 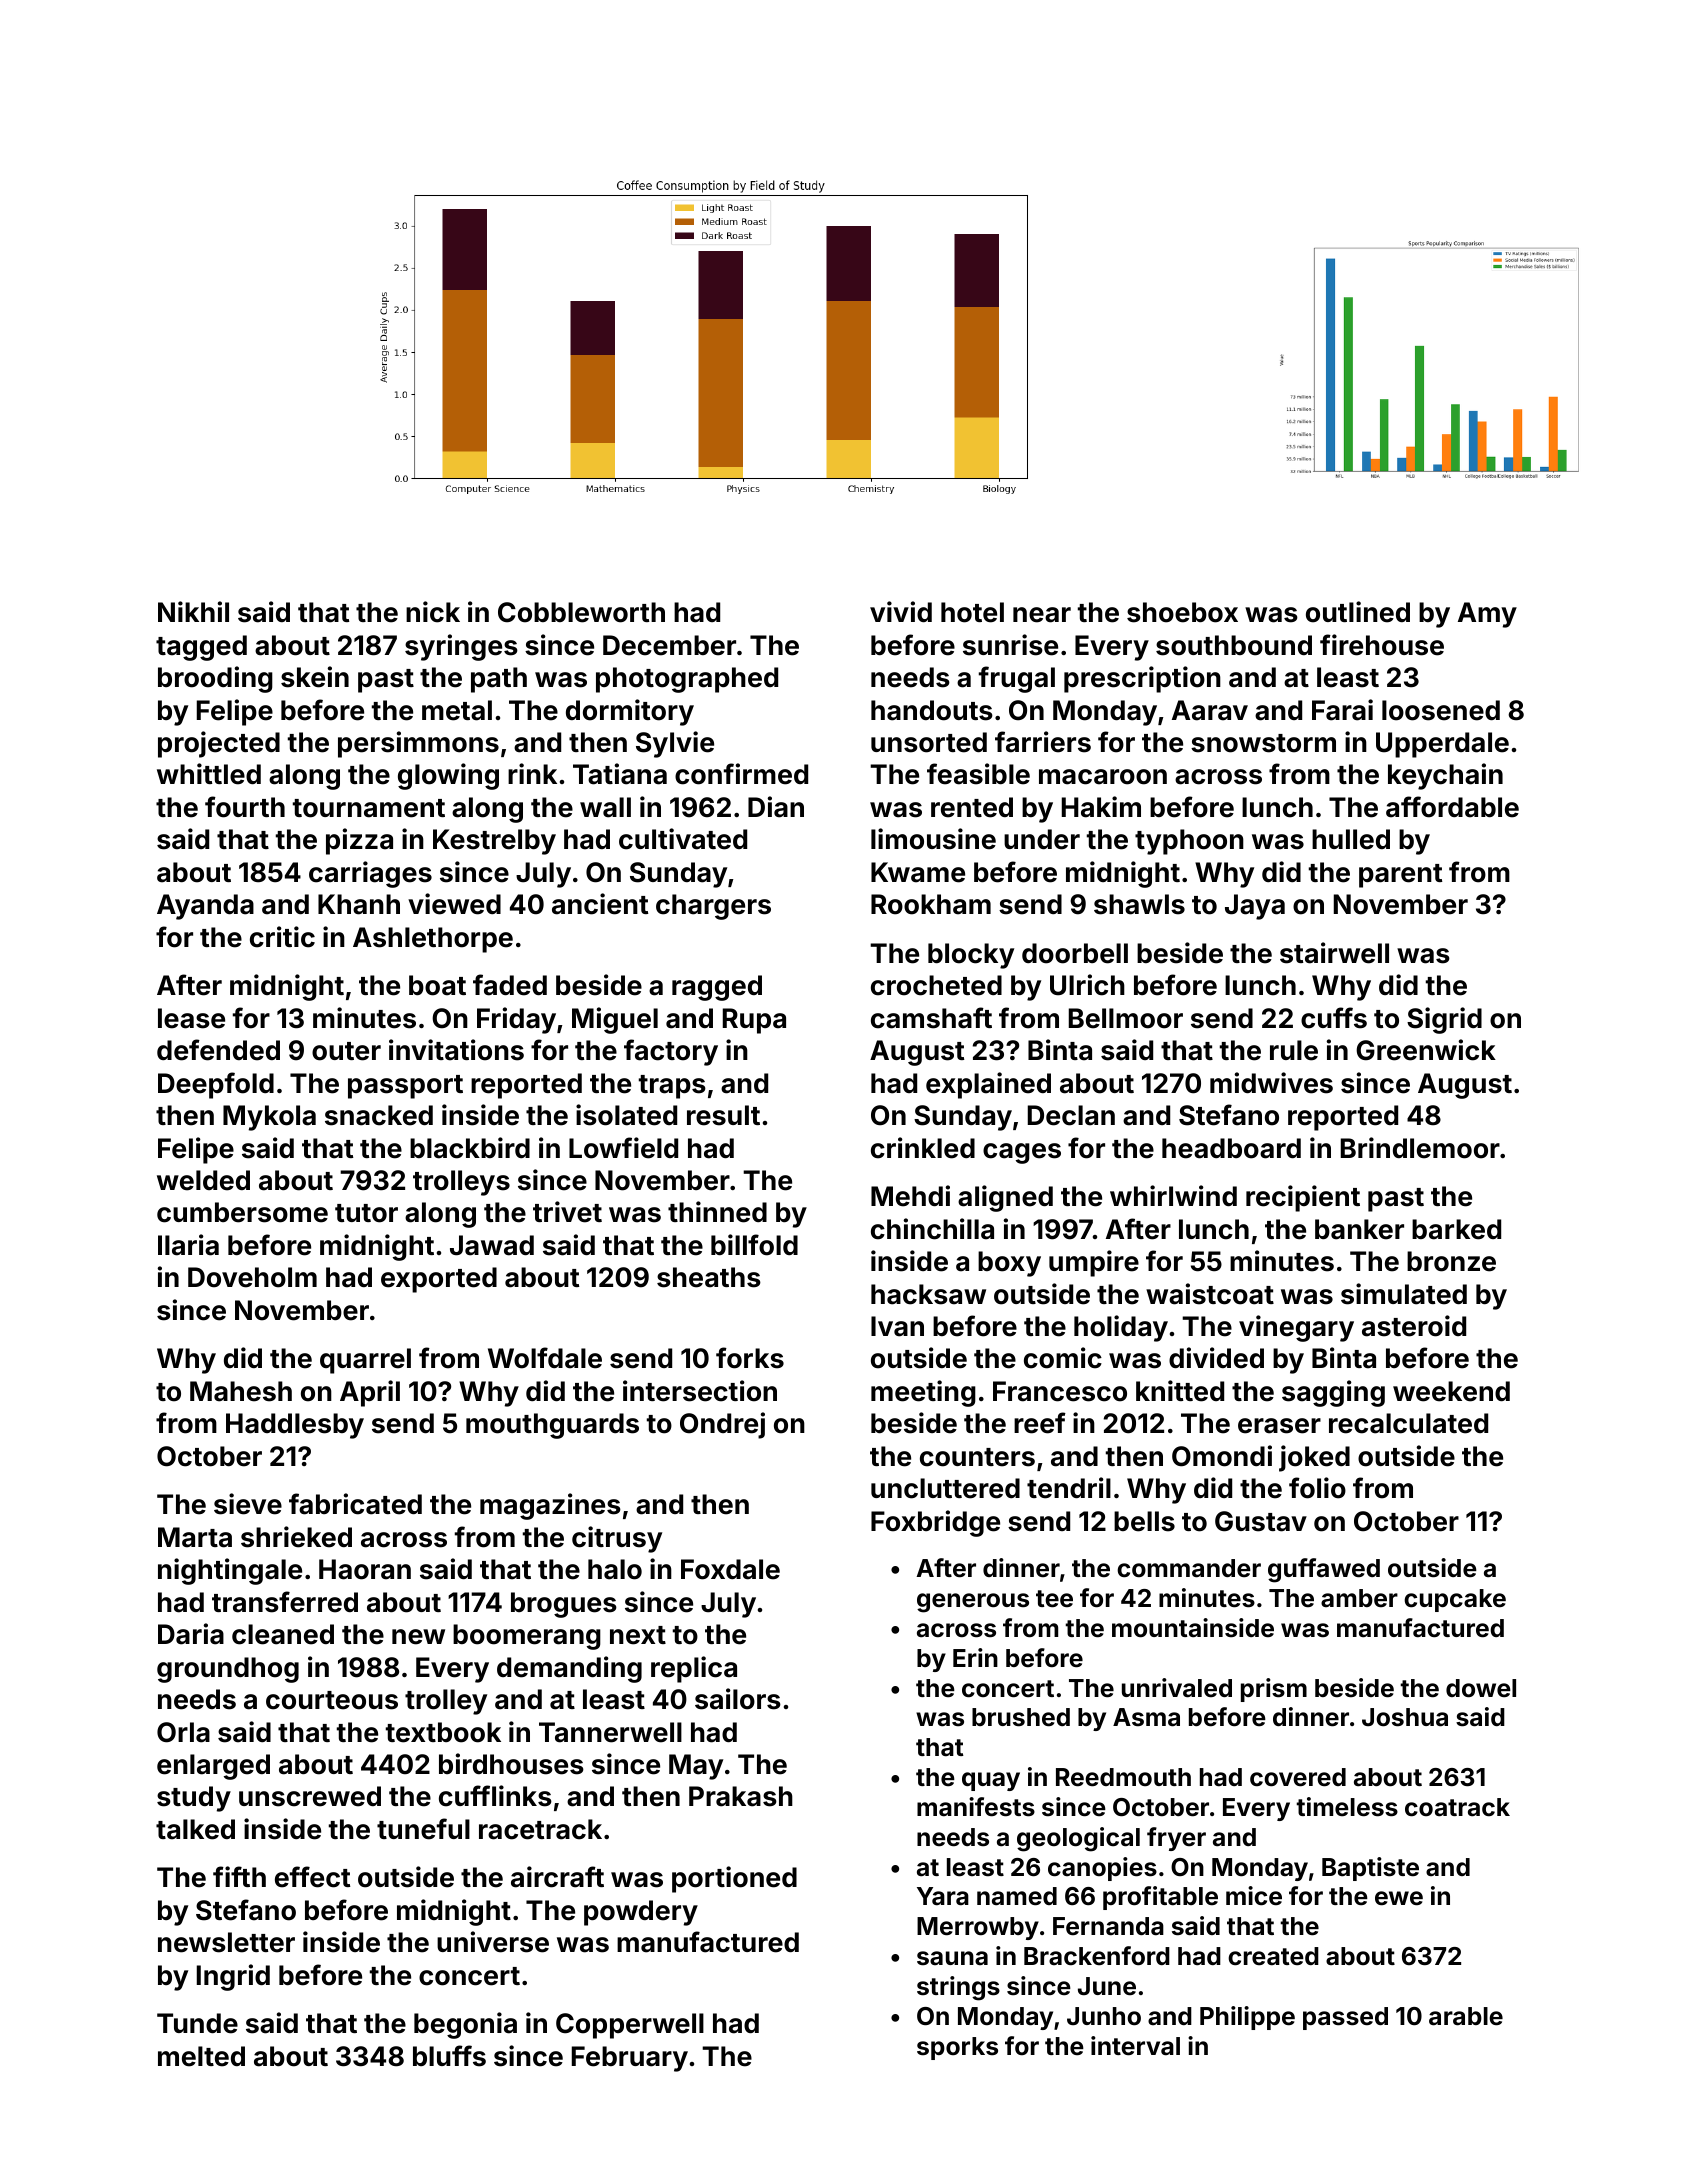 I want to click on carriages, so click(x=370, y=874).
